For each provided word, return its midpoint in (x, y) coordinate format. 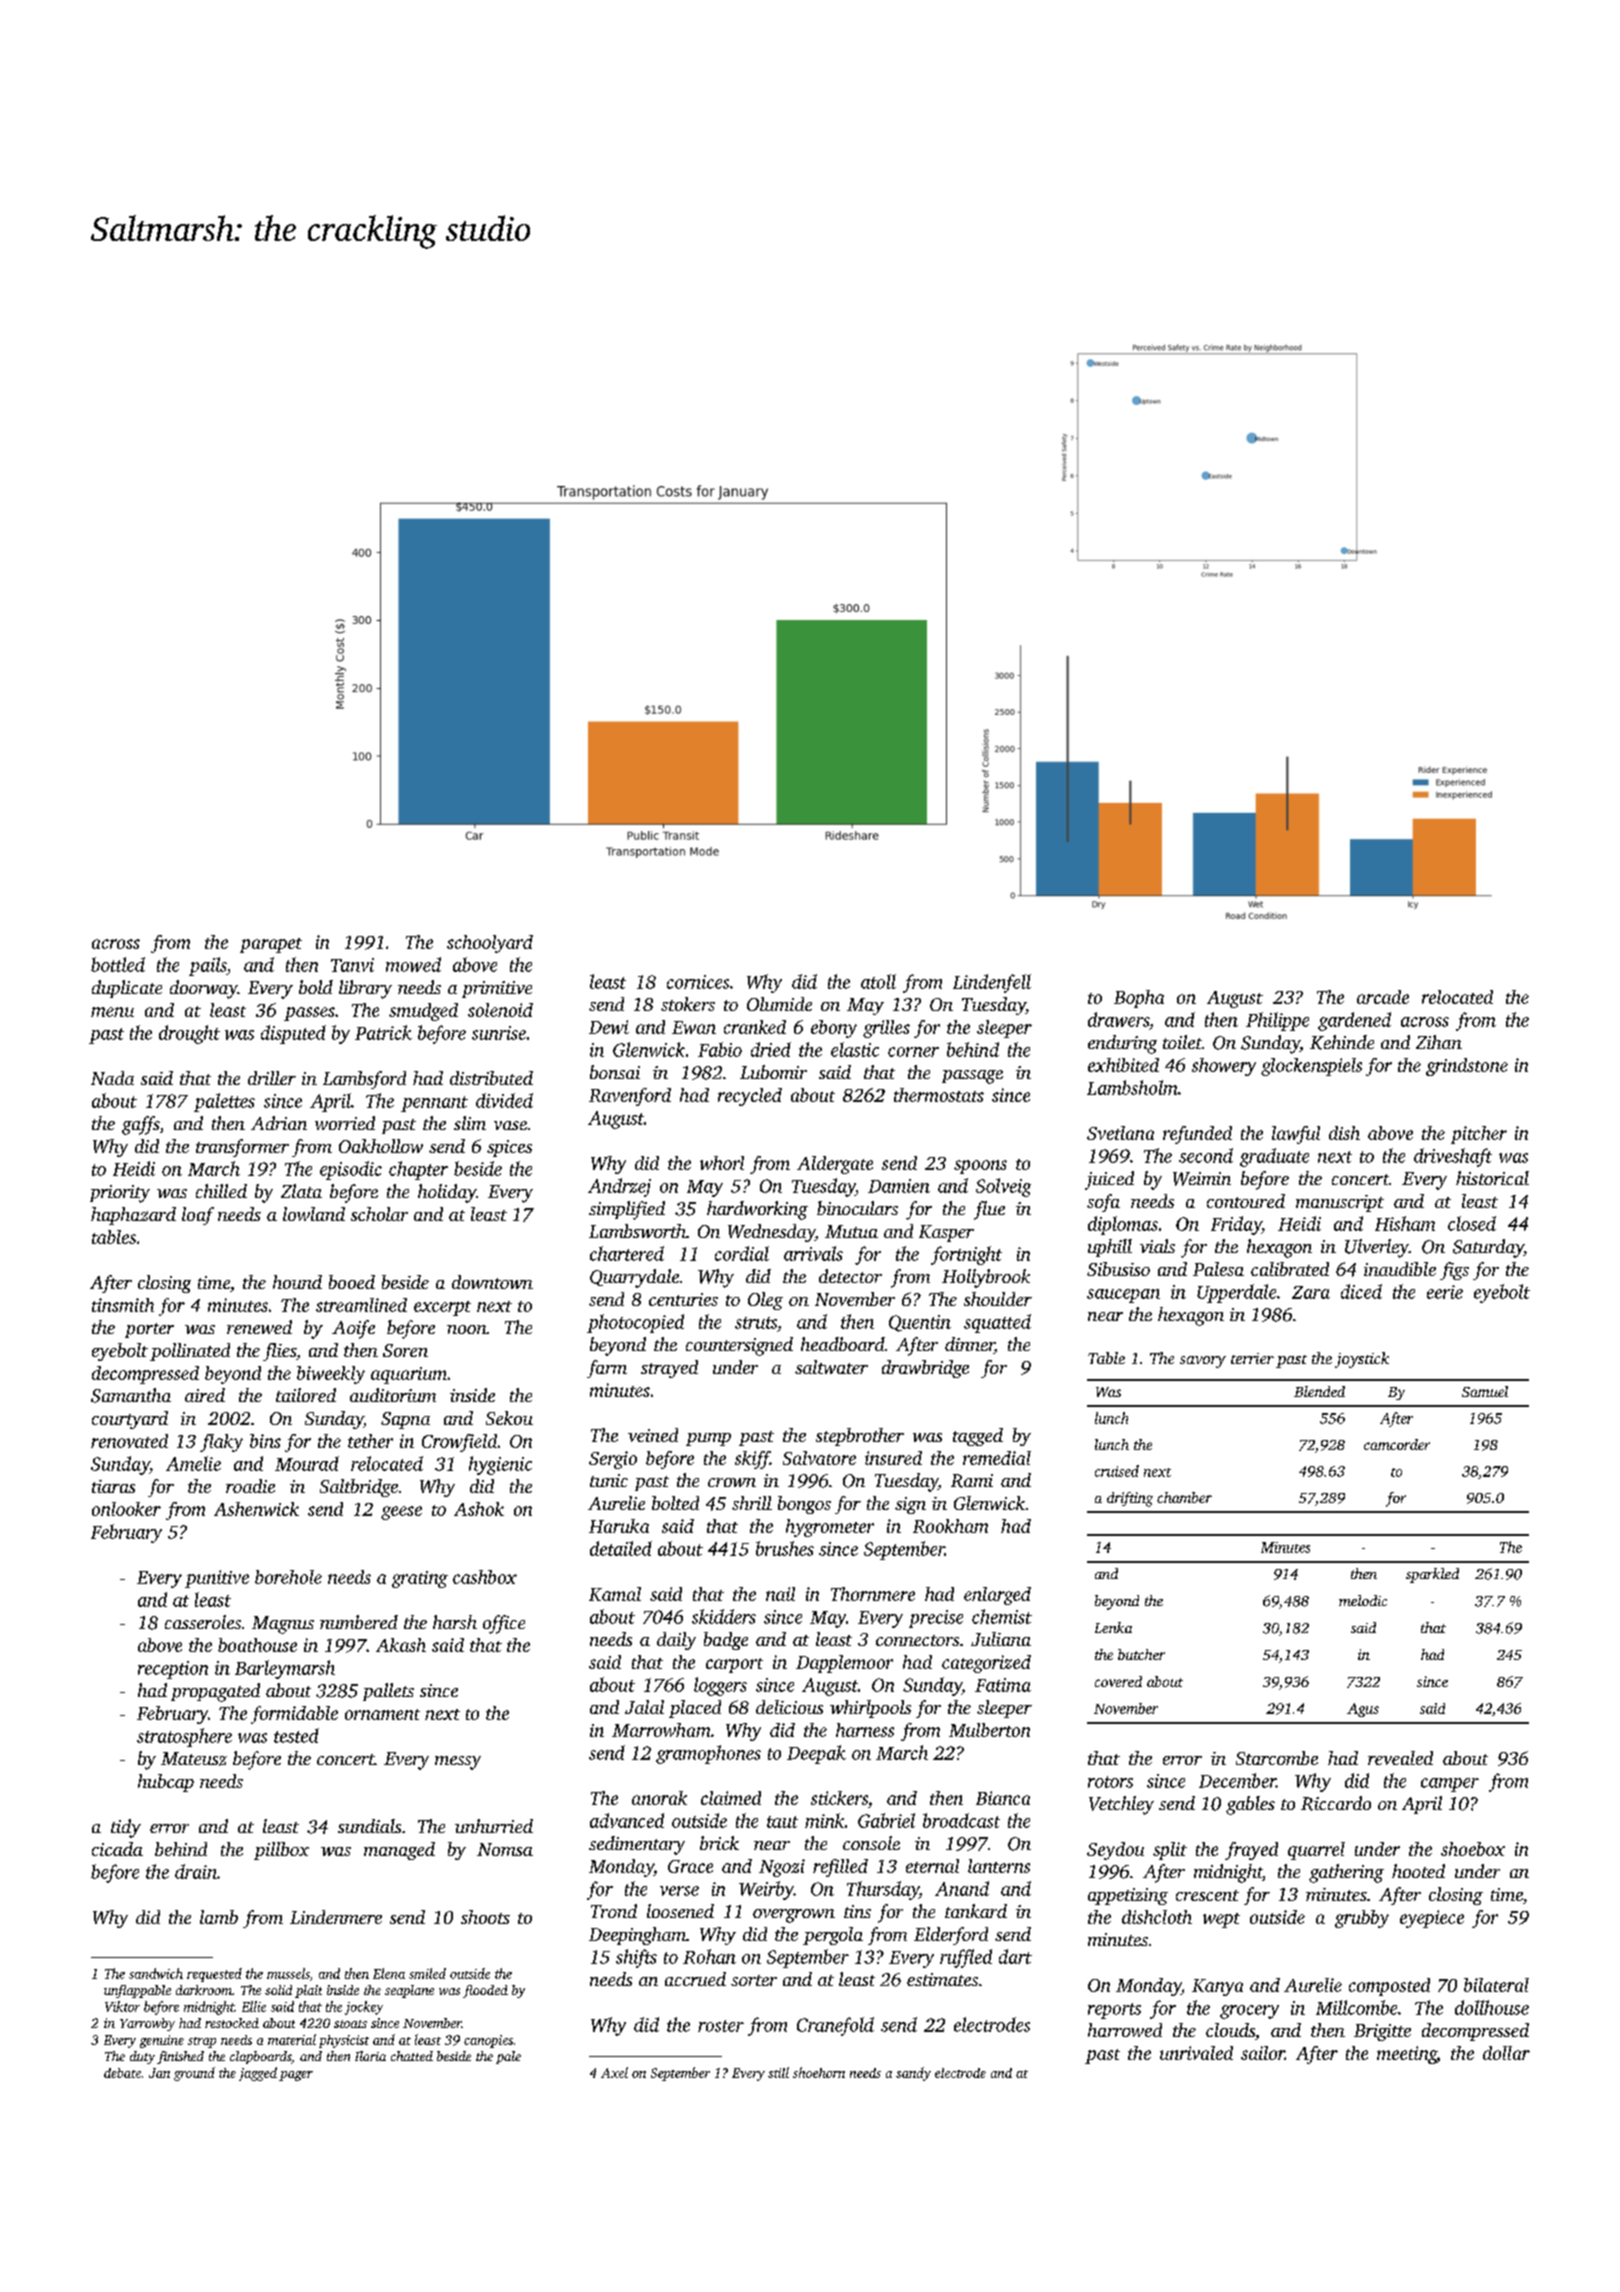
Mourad (307, 1463)
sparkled (1432, 1575)
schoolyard (490, 944)
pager (296, 2076)
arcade (1383, 997)
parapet (271, 945)
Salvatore (819, 1458)
